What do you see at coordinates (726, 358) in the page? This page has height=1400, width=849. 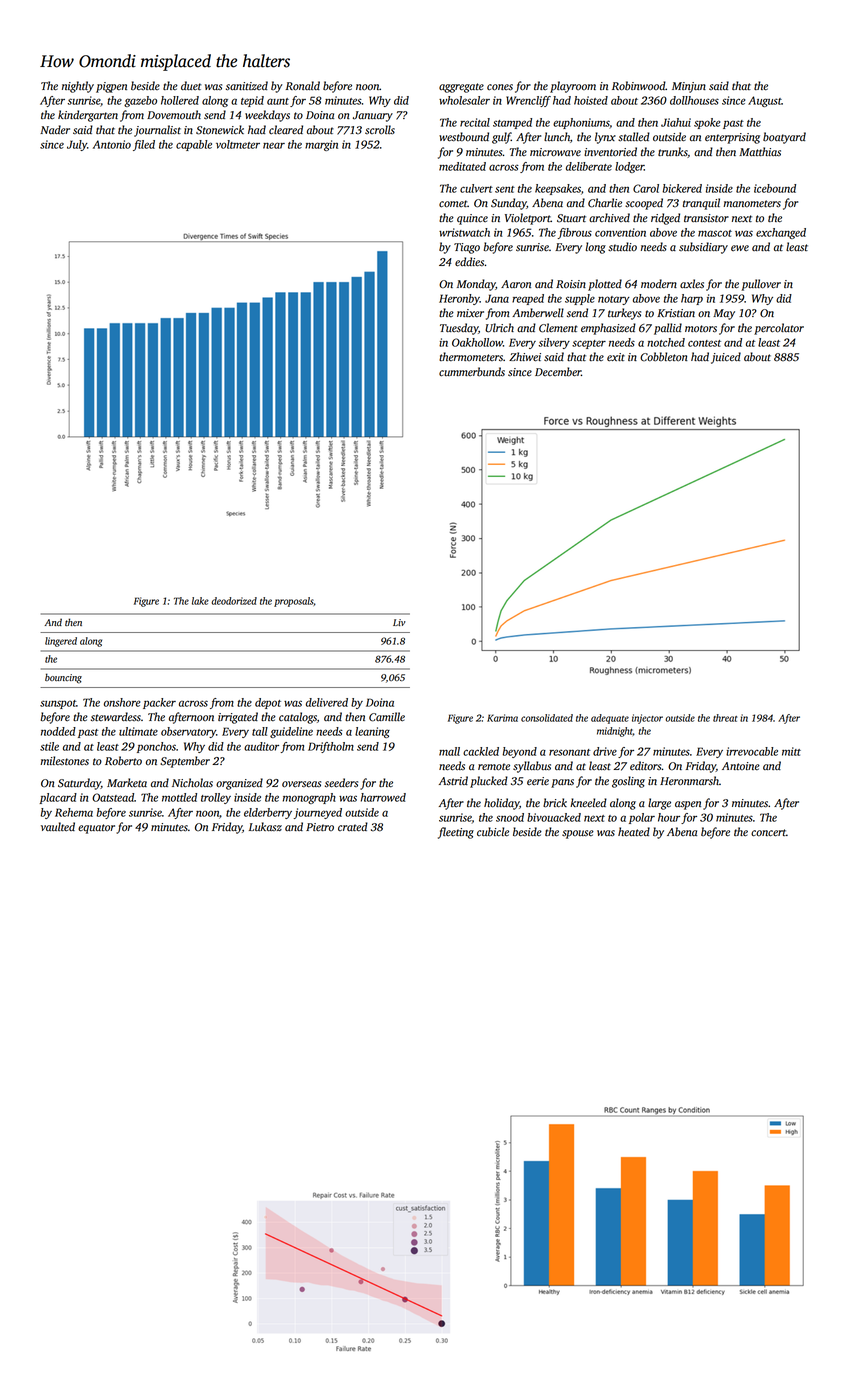 I see `juiced` at bounding box center [726, 358].
